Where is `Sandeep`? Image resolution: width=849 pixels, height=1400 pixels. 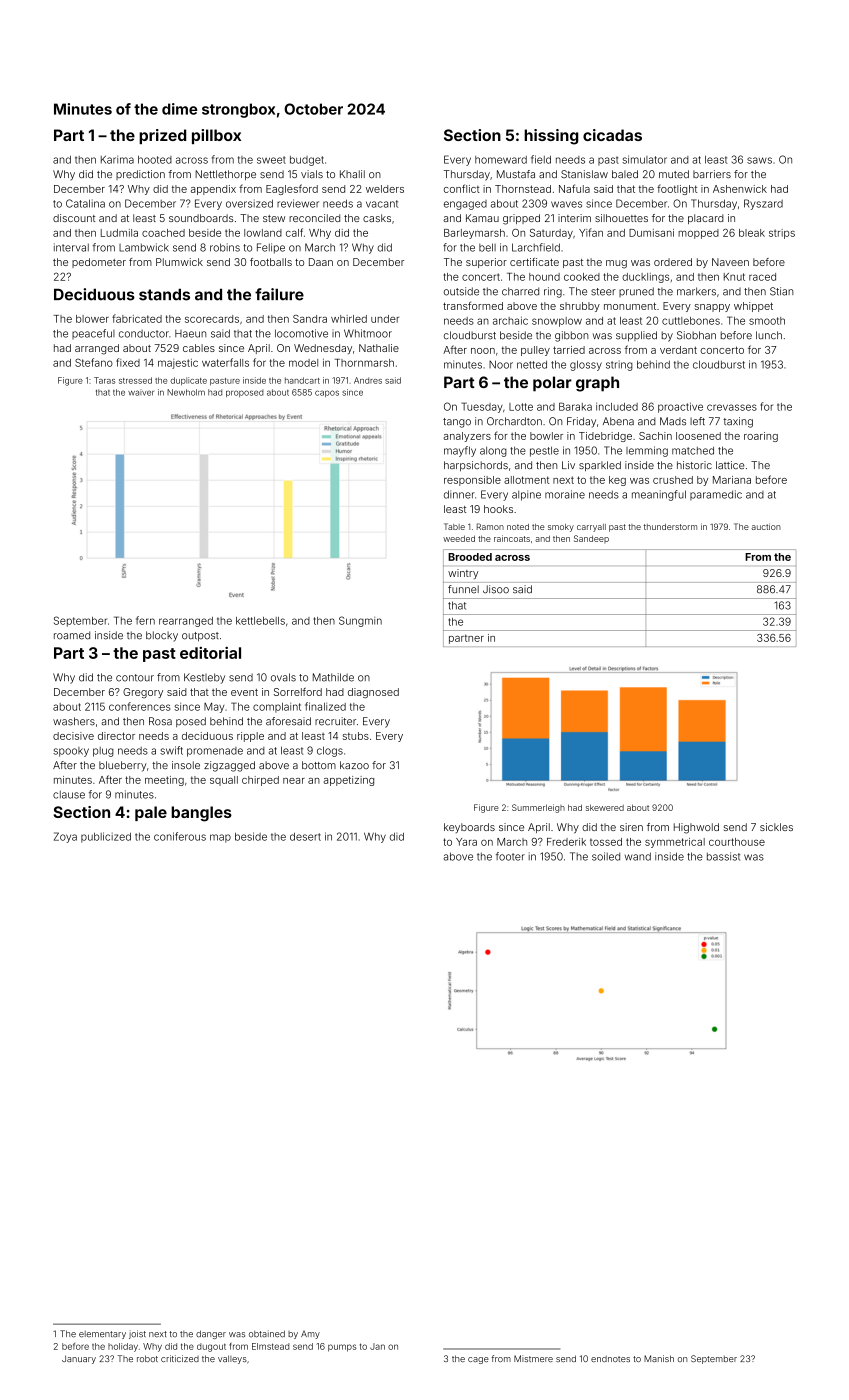 Sandeep is located at coordinates (591, 539).
